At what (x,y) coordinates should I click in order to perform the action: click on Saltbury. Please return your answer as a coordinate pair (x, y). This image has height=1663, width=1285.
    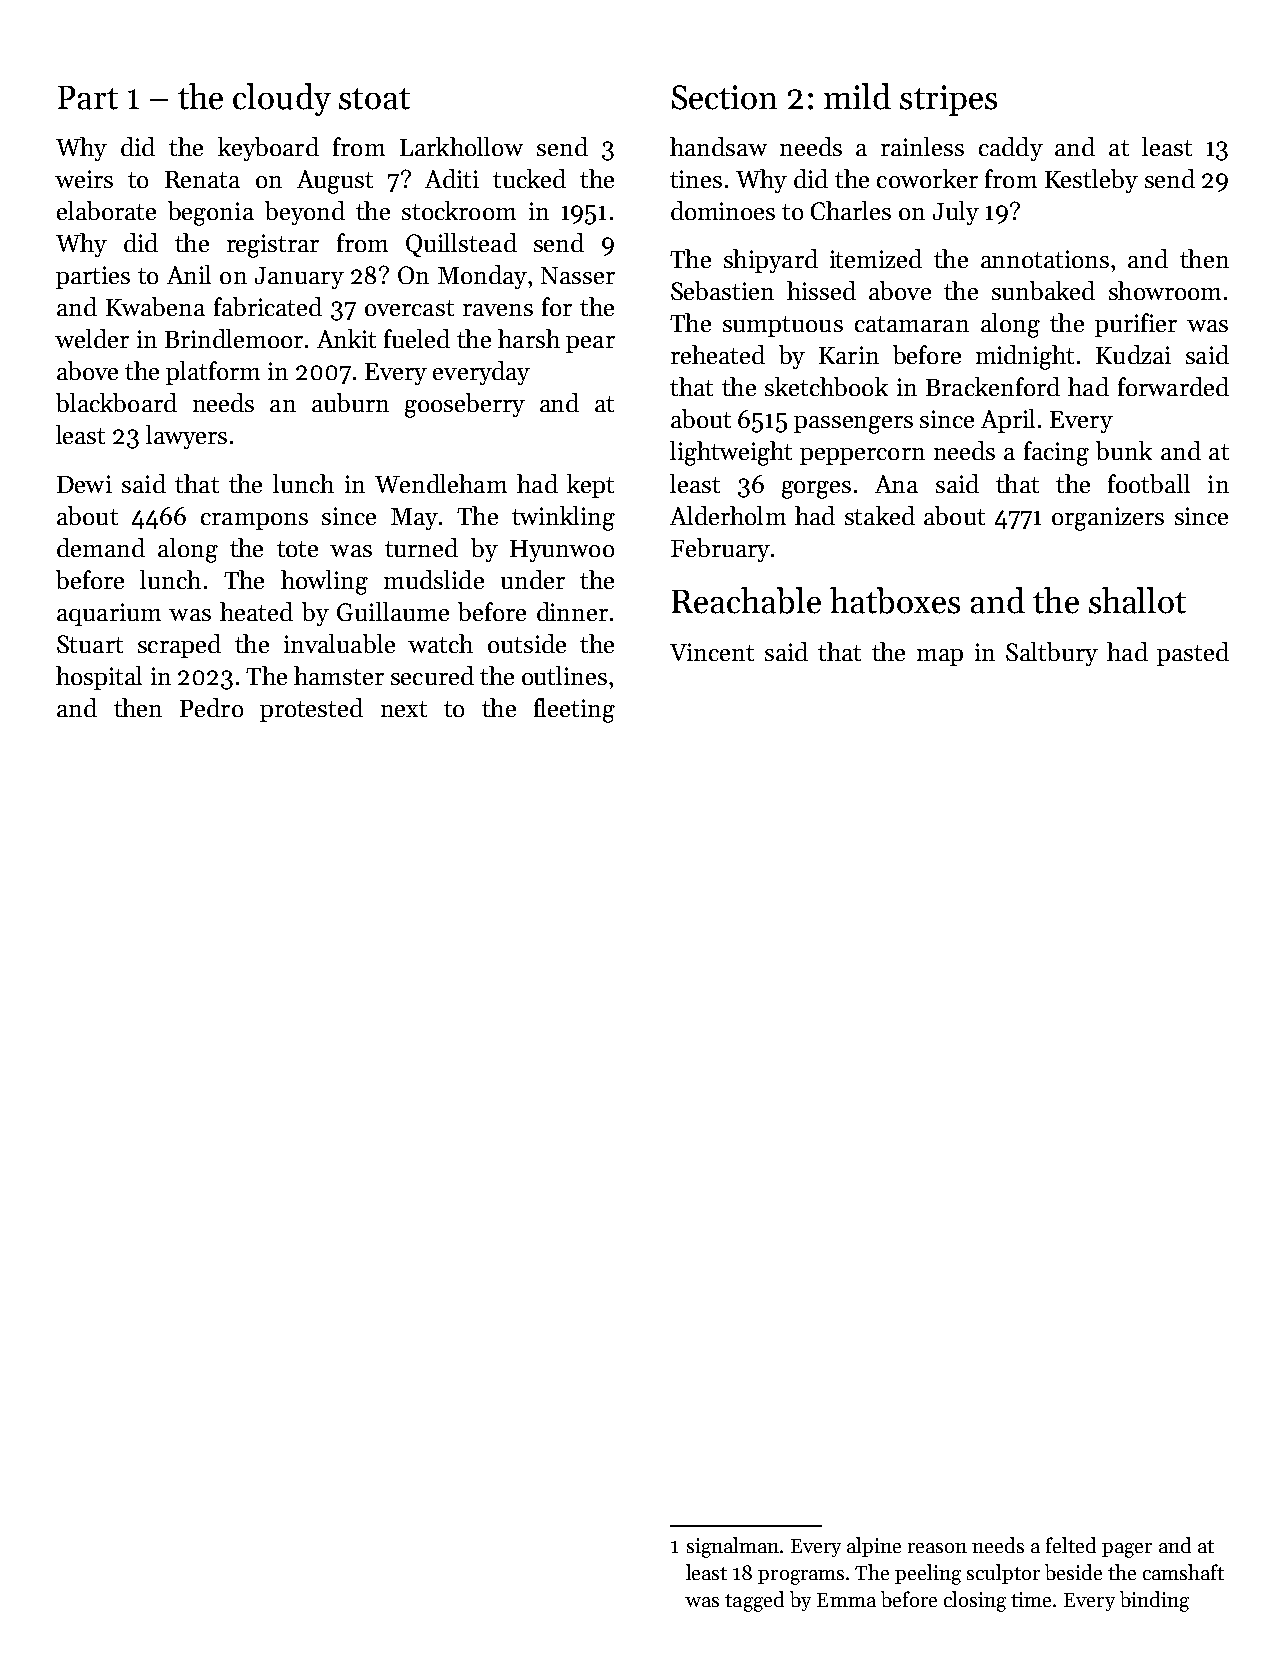
    Looking at the image, I should click on (1052, 654).
